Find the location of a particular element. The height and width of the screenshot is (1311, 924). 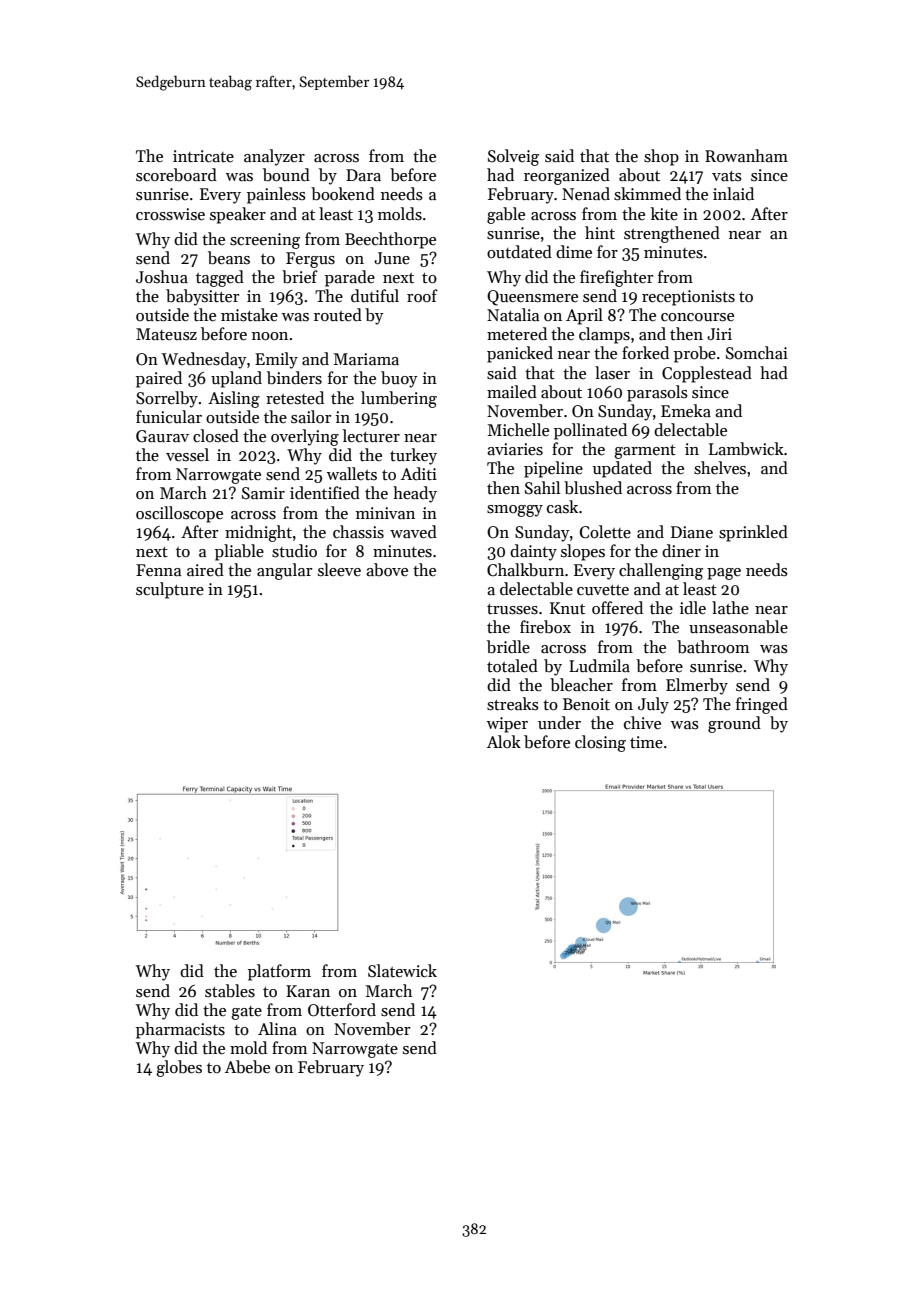

streaks is located at coordinates (513, 704).
